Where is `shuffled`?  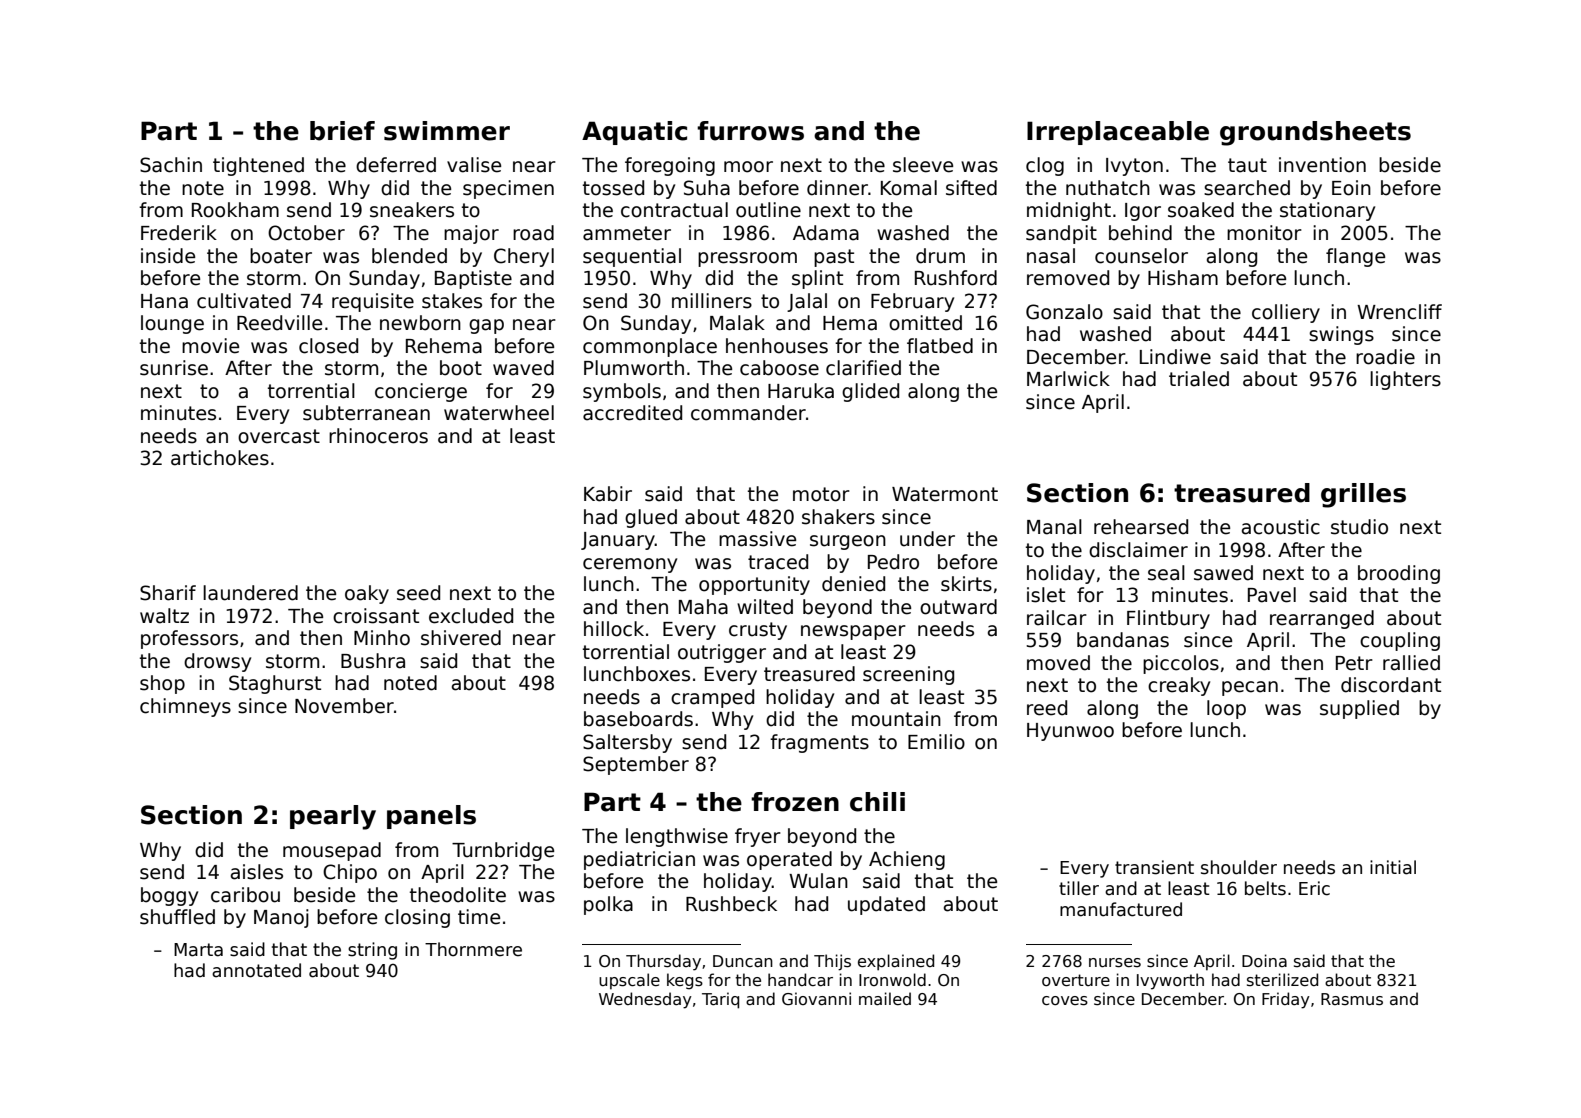
shuffled is located at coordinates (177, 917).
